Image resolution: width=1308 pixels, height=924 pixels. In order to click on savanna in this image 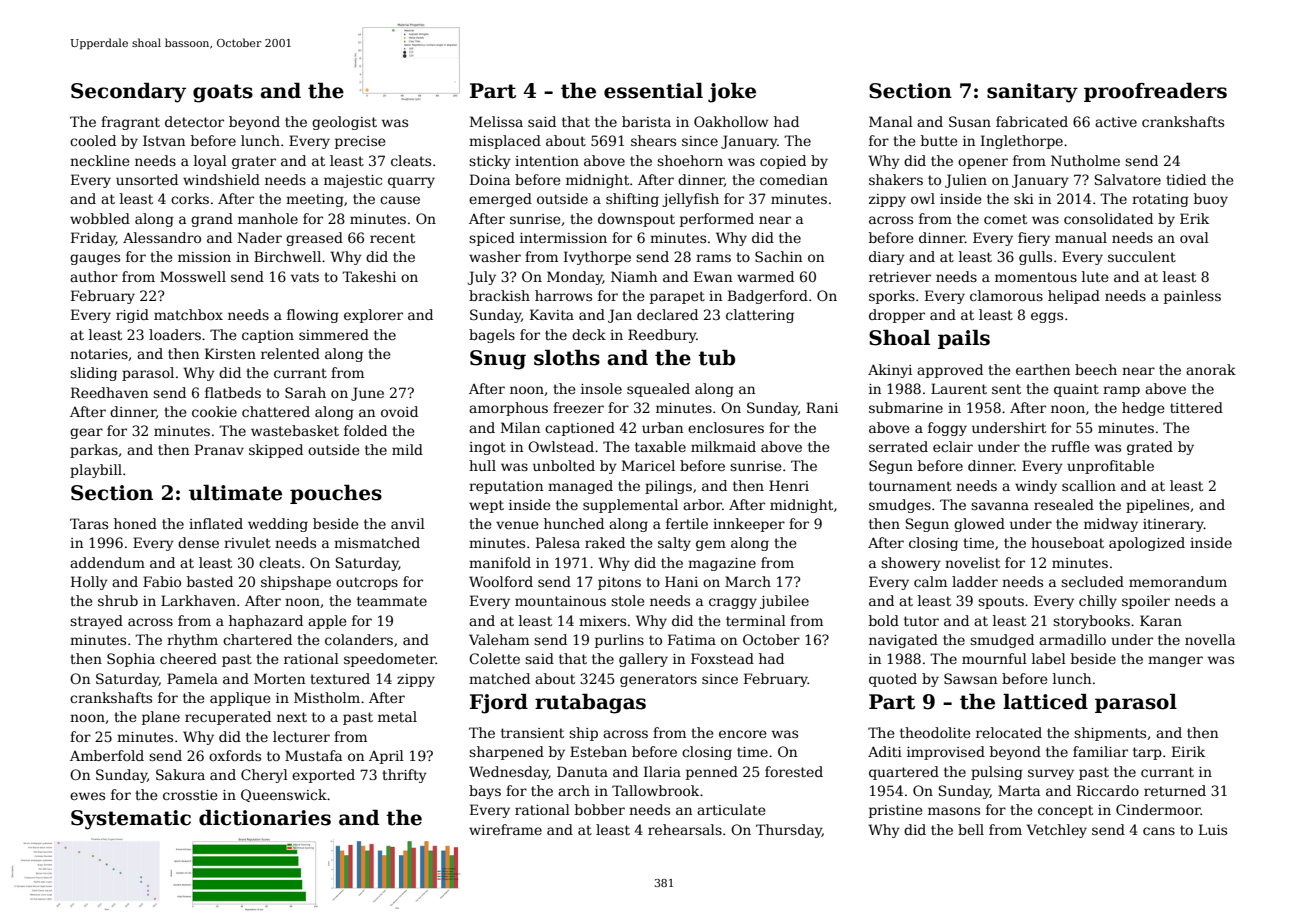, I will do `click(1000, 506)`.
